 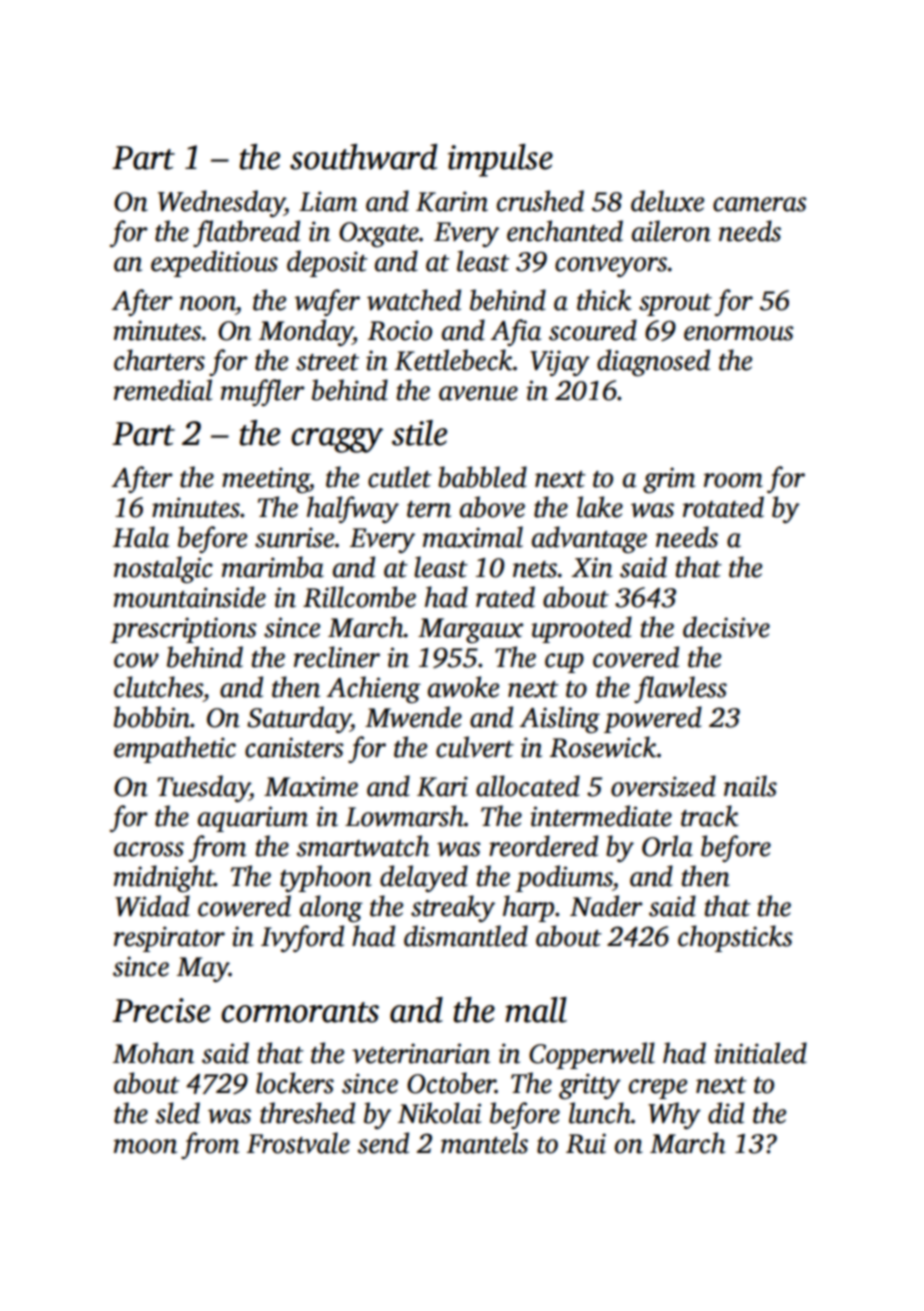 What do you see at coordinates (404, 816) in the screenshot?
I see `Lowmarsh` at bounding box center [404, 816].
